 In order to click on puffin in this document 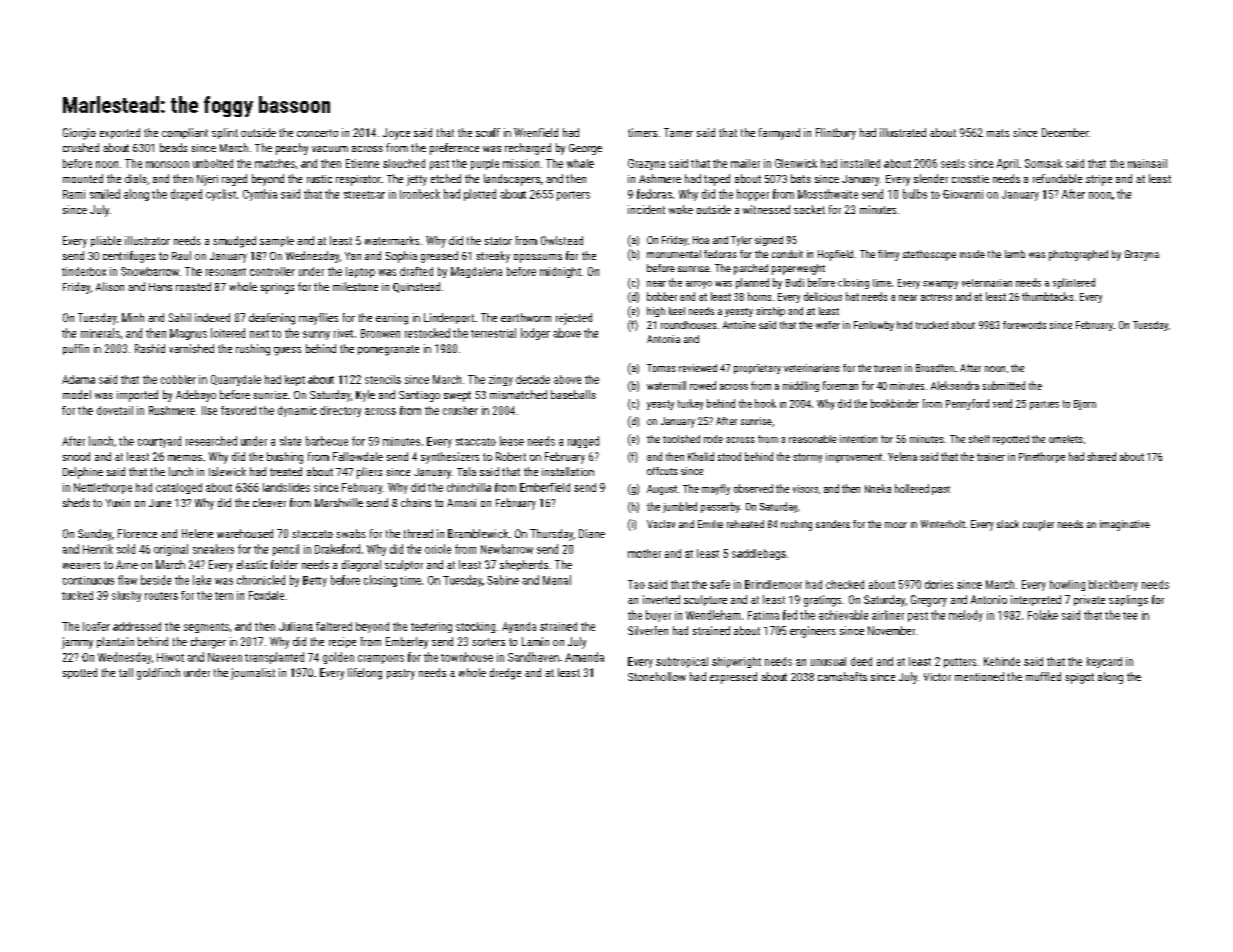, I will do `click(76, 349)`.
